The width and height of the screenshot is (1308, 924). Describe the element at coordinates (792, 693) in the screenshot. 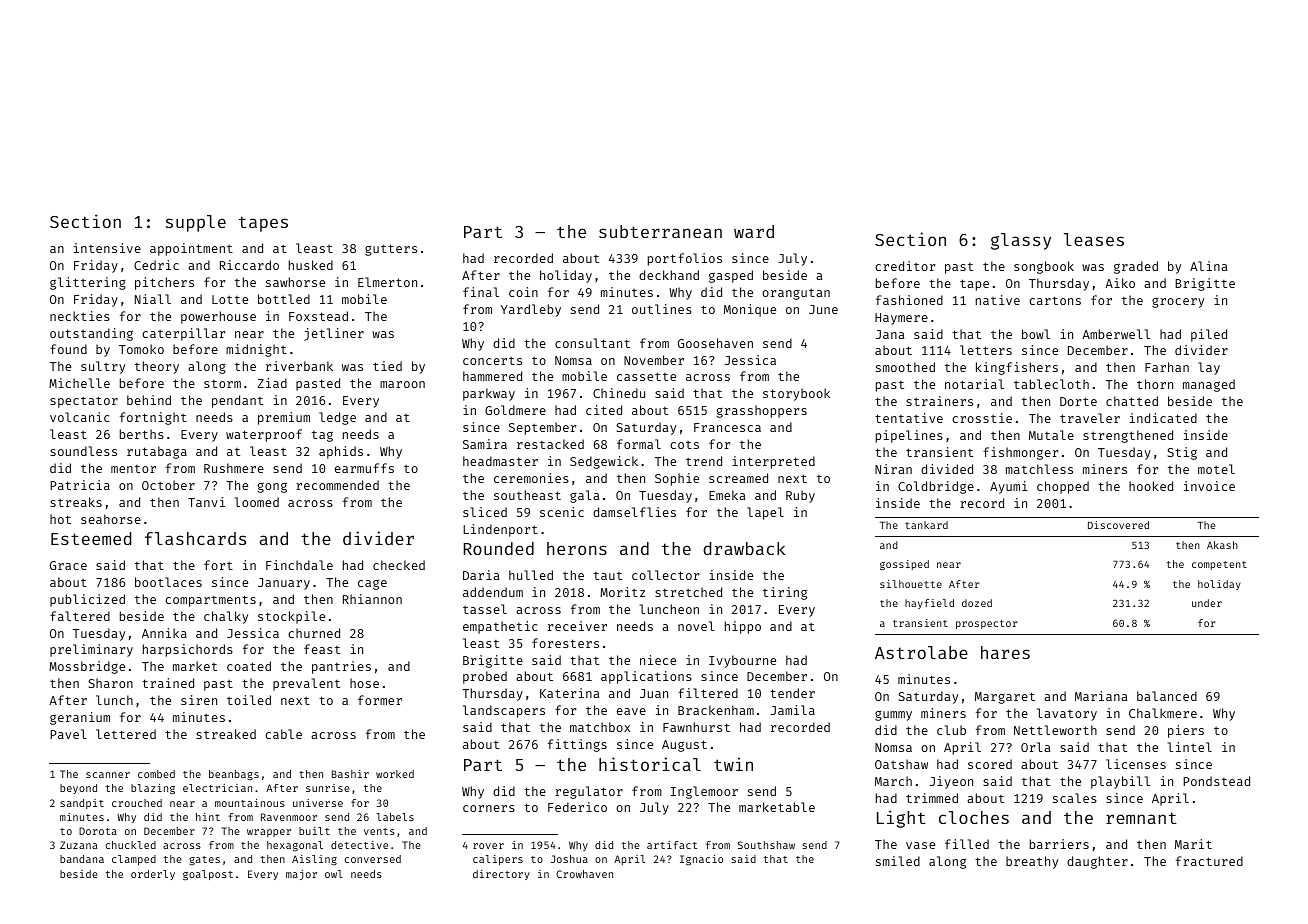

I see `tender` at that location.
